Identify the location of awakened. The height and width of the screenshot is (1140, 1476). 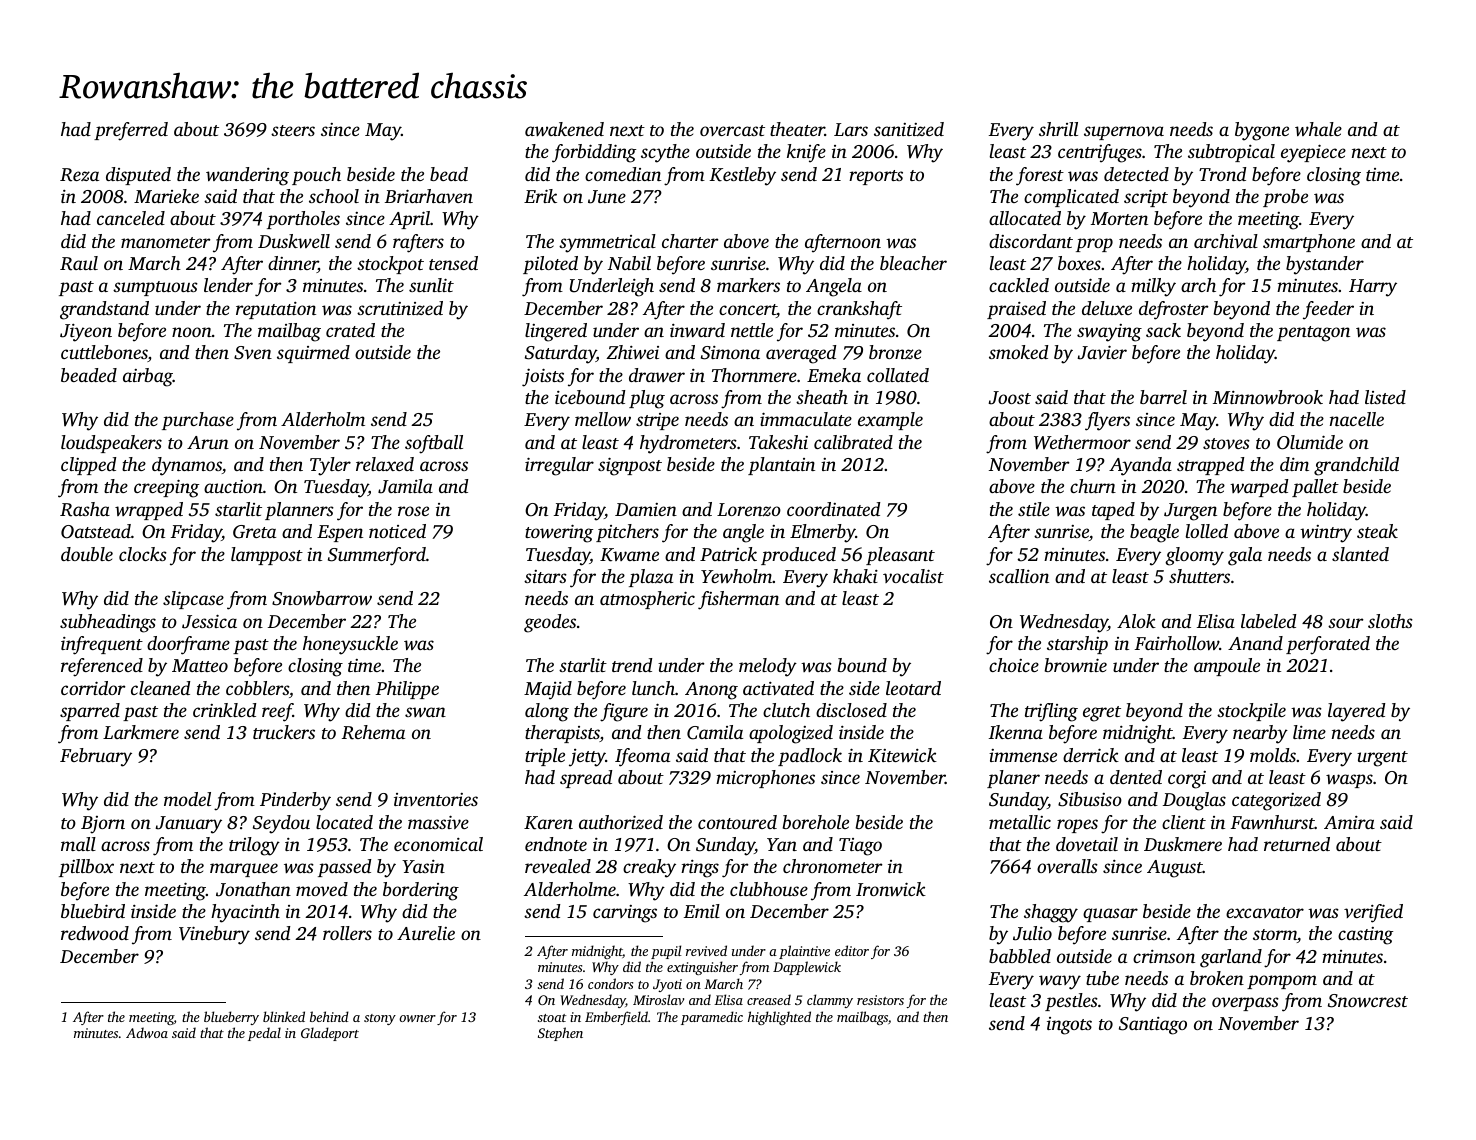
(564, 129).
